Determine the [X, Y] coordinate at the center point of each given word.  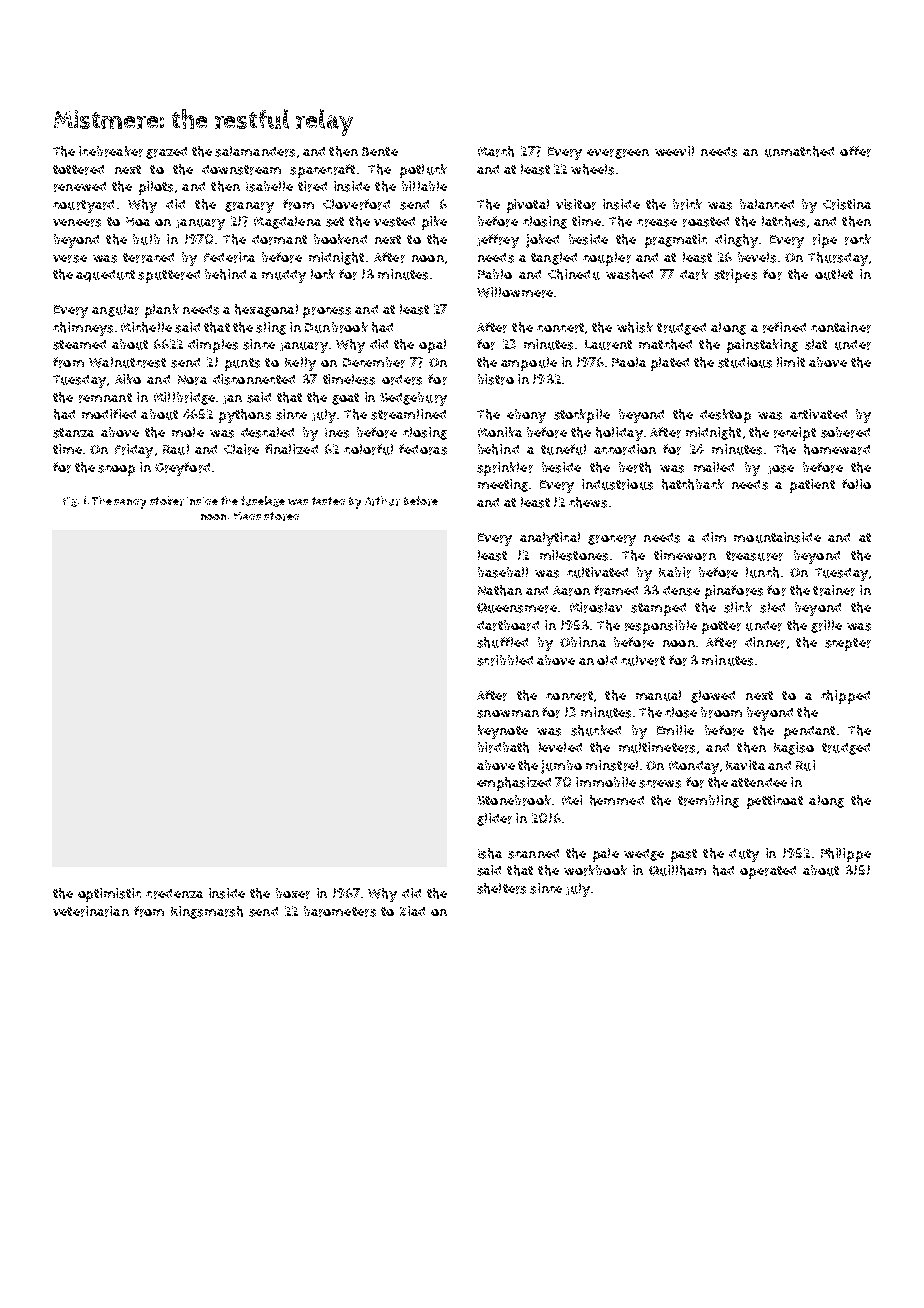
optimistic [109, 895]
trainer [834, 590]
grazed [166, 153]
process [327, 312]
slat [816, 344]
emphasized [514, 784]
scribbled [505, 660]
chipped [845, 697]
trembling [708, 801]
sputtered [169, 276]
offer [855, 151]
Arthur [382, 501]
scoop [116, 470]
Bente [380, 151]
